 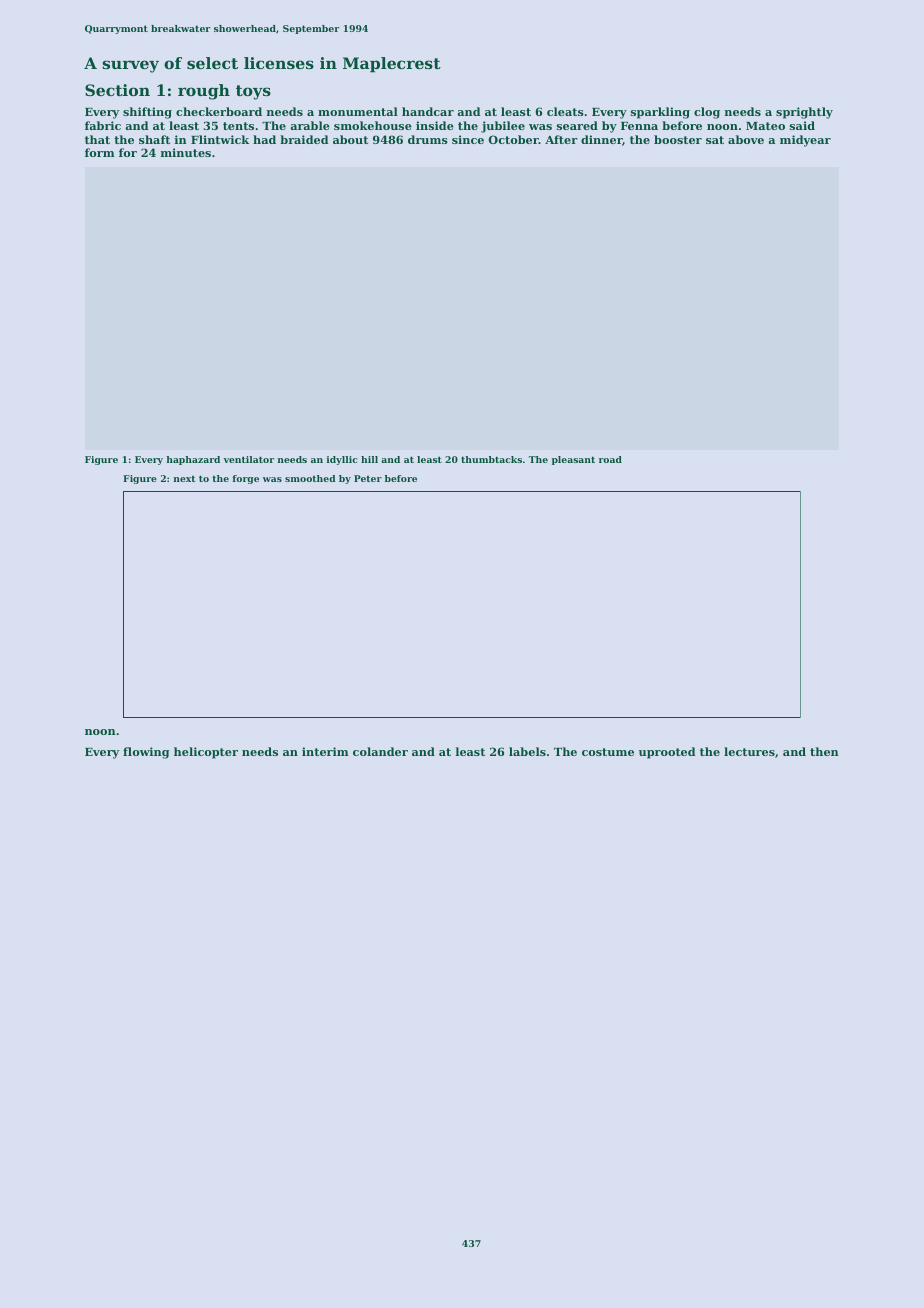 What do you see at coordinates (610, 459) in the page?
I see `road` at bounding box center [610, 459].
